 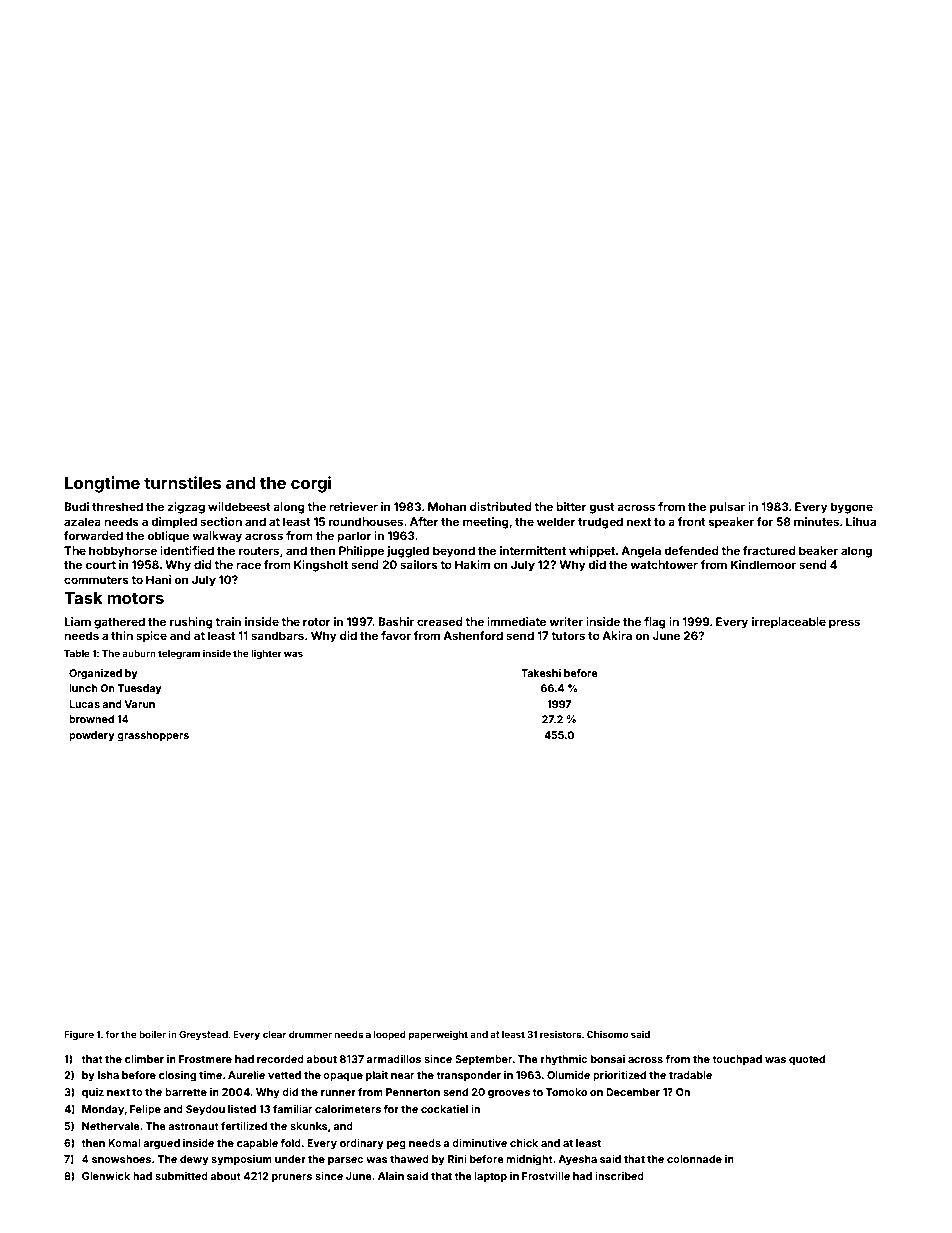 What do you see at coordinates (541, 673) in the document?
I see `Takeshi` at bounding box center [541, 673].
